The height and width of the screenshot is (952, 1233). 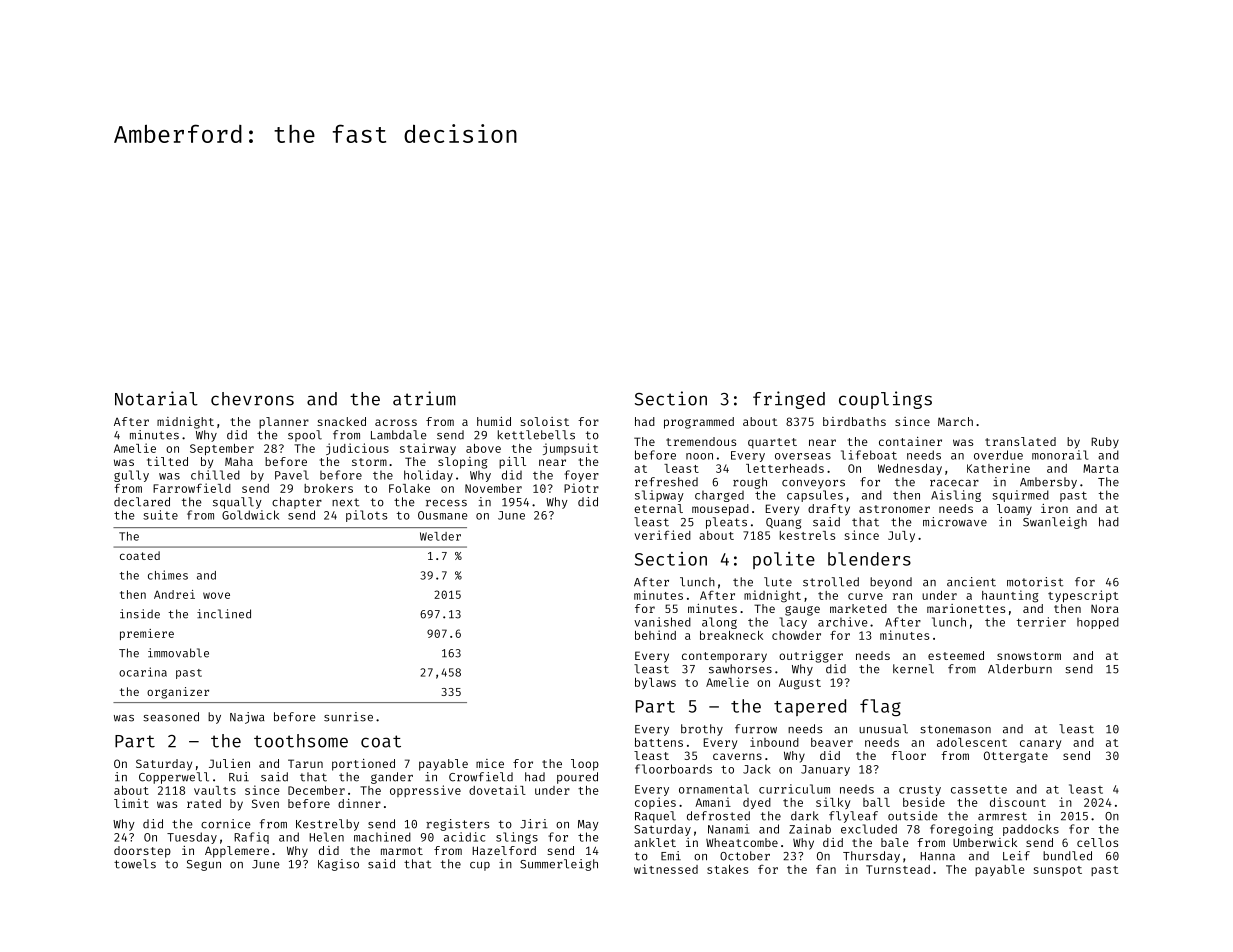 What do you see at coordinates (655, 683) in the screenshot?
I see `bylaws` at bounding box center [655, 683].
